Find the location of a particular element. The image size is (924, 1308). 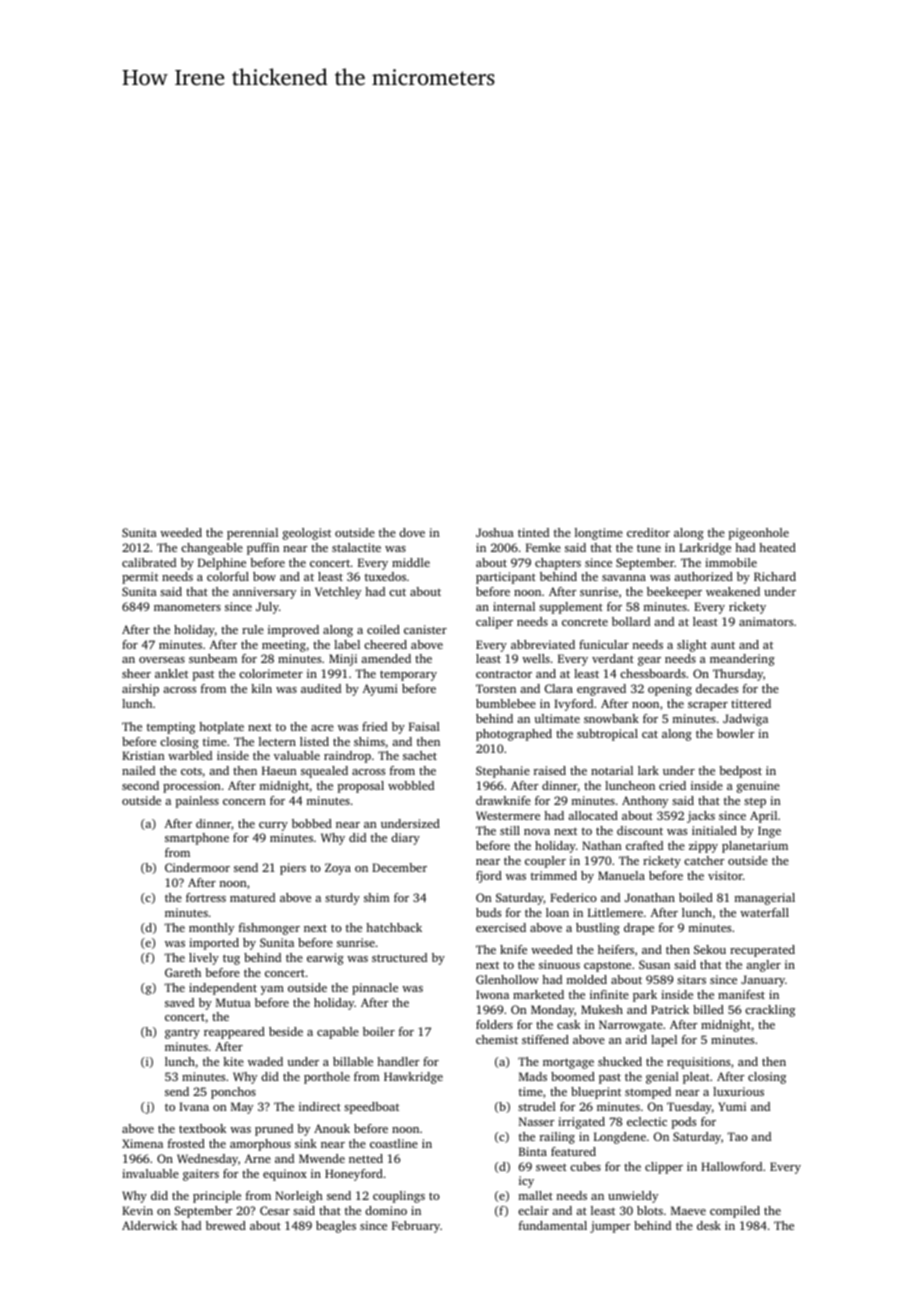

brewed is located at coordinates (226, 1225).
